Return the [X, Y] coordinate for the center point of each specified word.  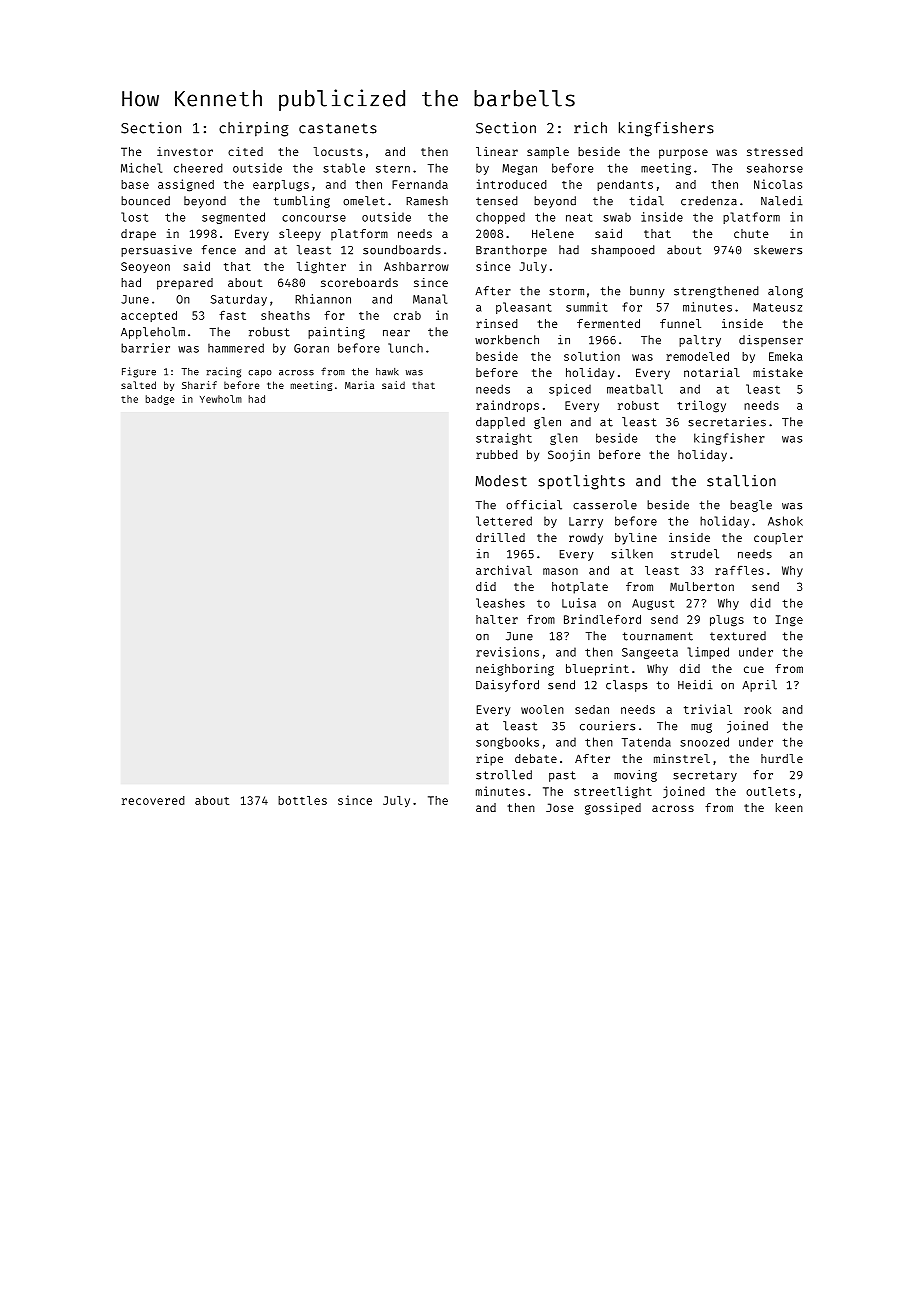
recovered [153, 800]
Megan [519, 169]
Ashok [785, 521]
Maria [359, 385]
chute [751, 233]
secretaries [727, 422]
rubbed [497, 454]
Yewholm [221, 399]
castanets [338, 128]
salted [138, 385]
